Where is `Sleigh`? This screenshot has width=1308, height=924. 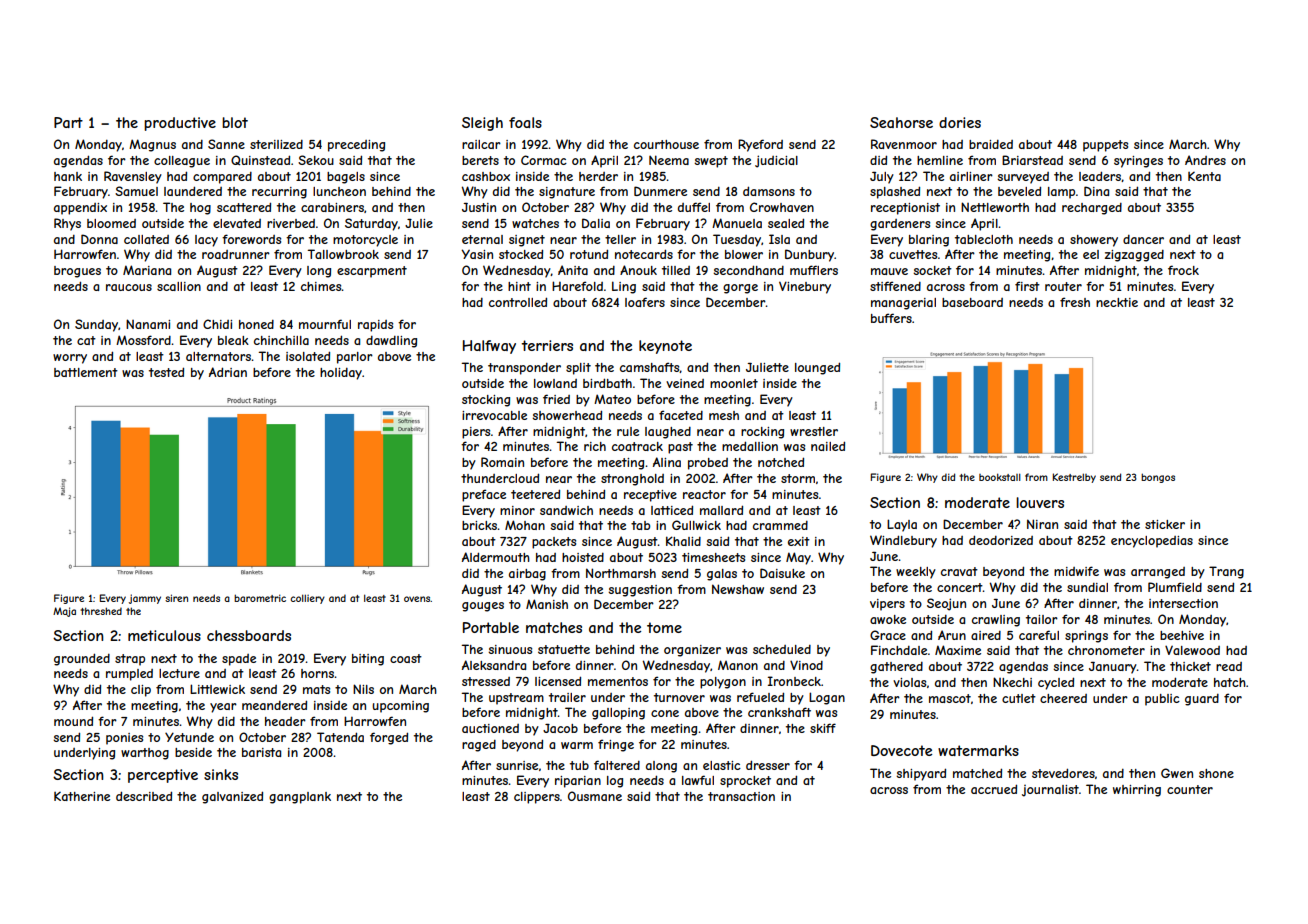
Sleigh is located at coordinates (482, 124).
